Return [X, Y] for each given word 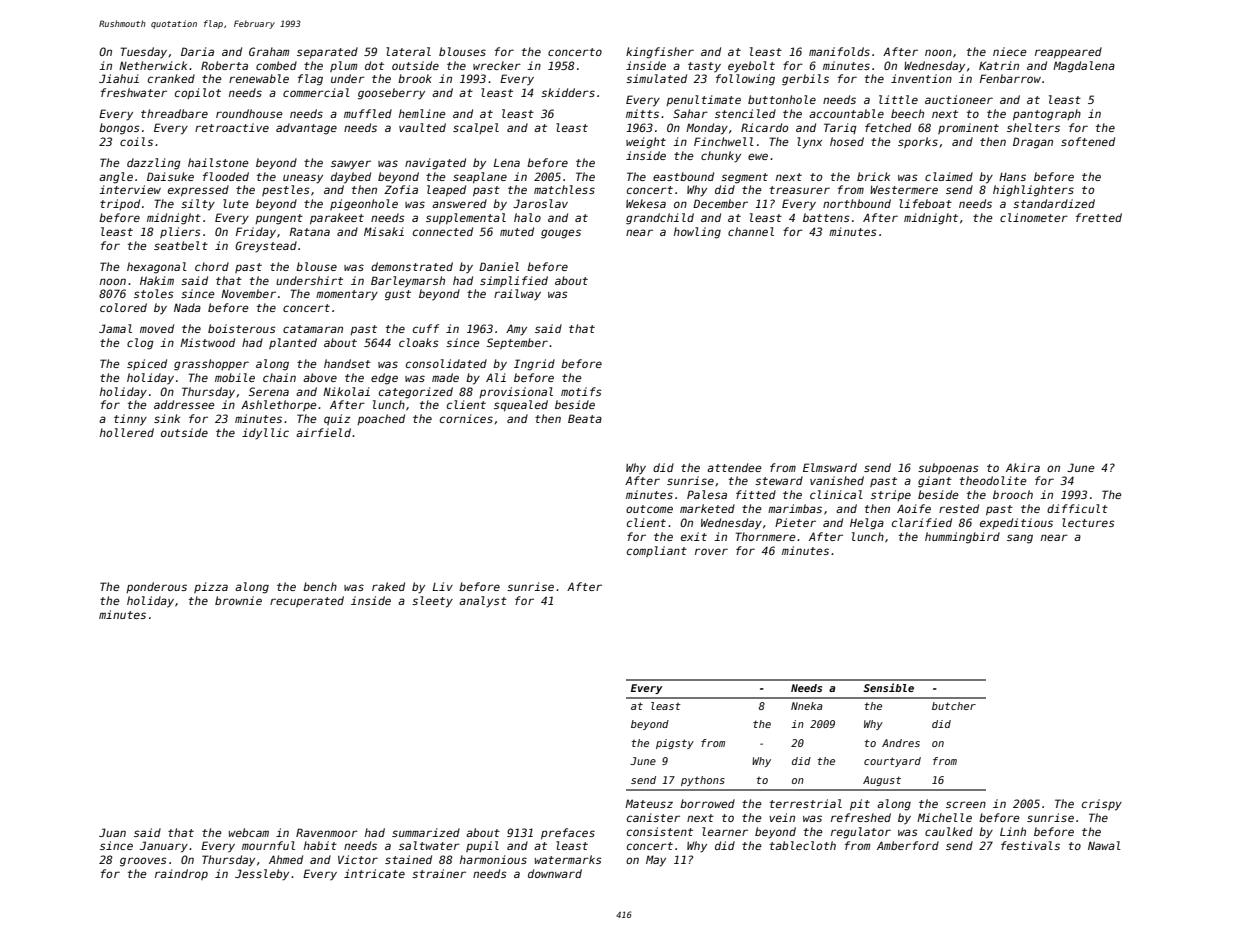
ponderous [156, 587]
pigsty [675, 744]
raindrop [181, 874]
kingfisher [660, 53]
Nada [187, 307]
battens [826, 217]
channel [751, 231]
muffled [368, 113]
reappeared [1068, 53]
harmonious [493, 859]
